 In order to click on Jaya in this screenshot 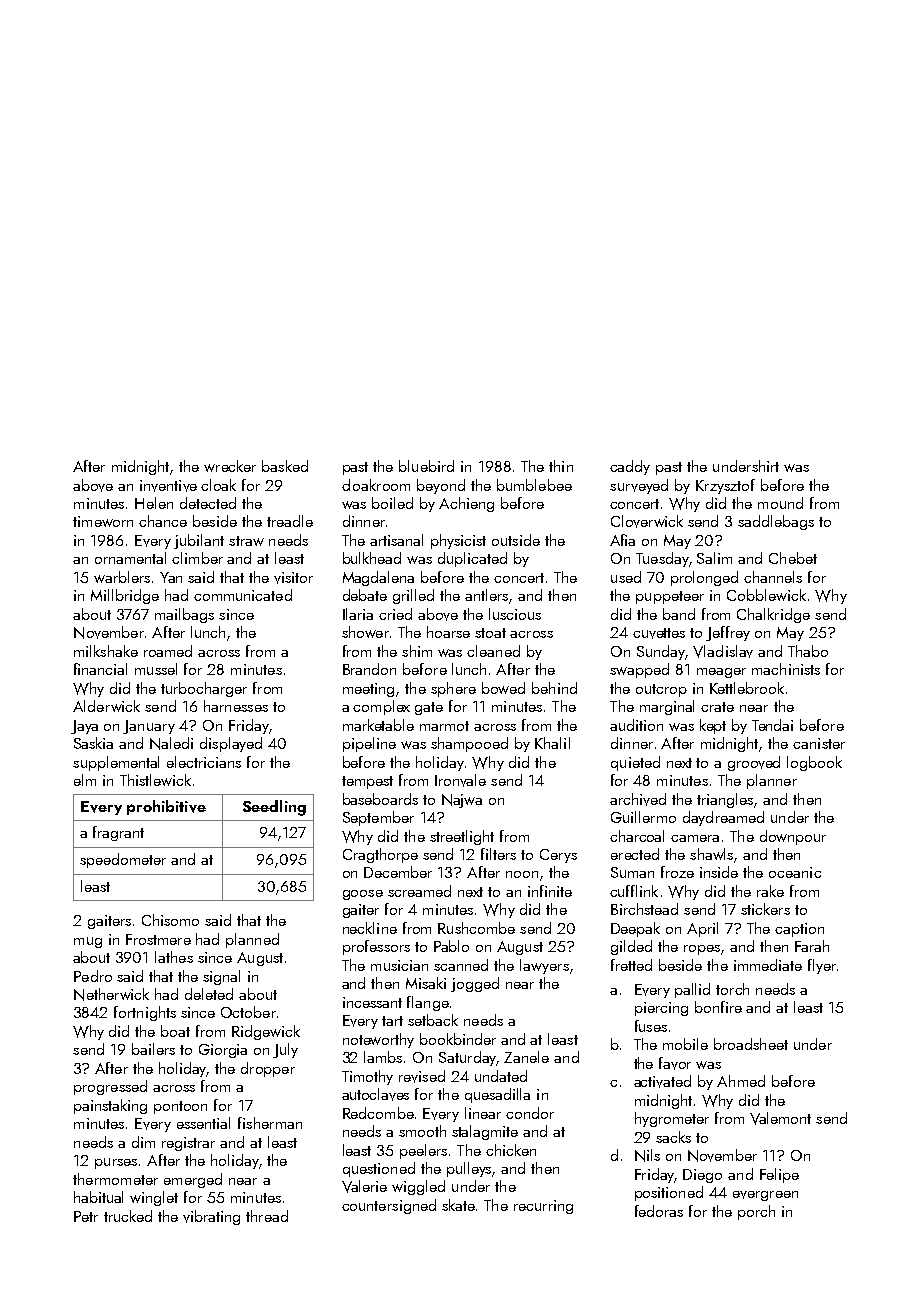, I will do `click(84, 727)`.
